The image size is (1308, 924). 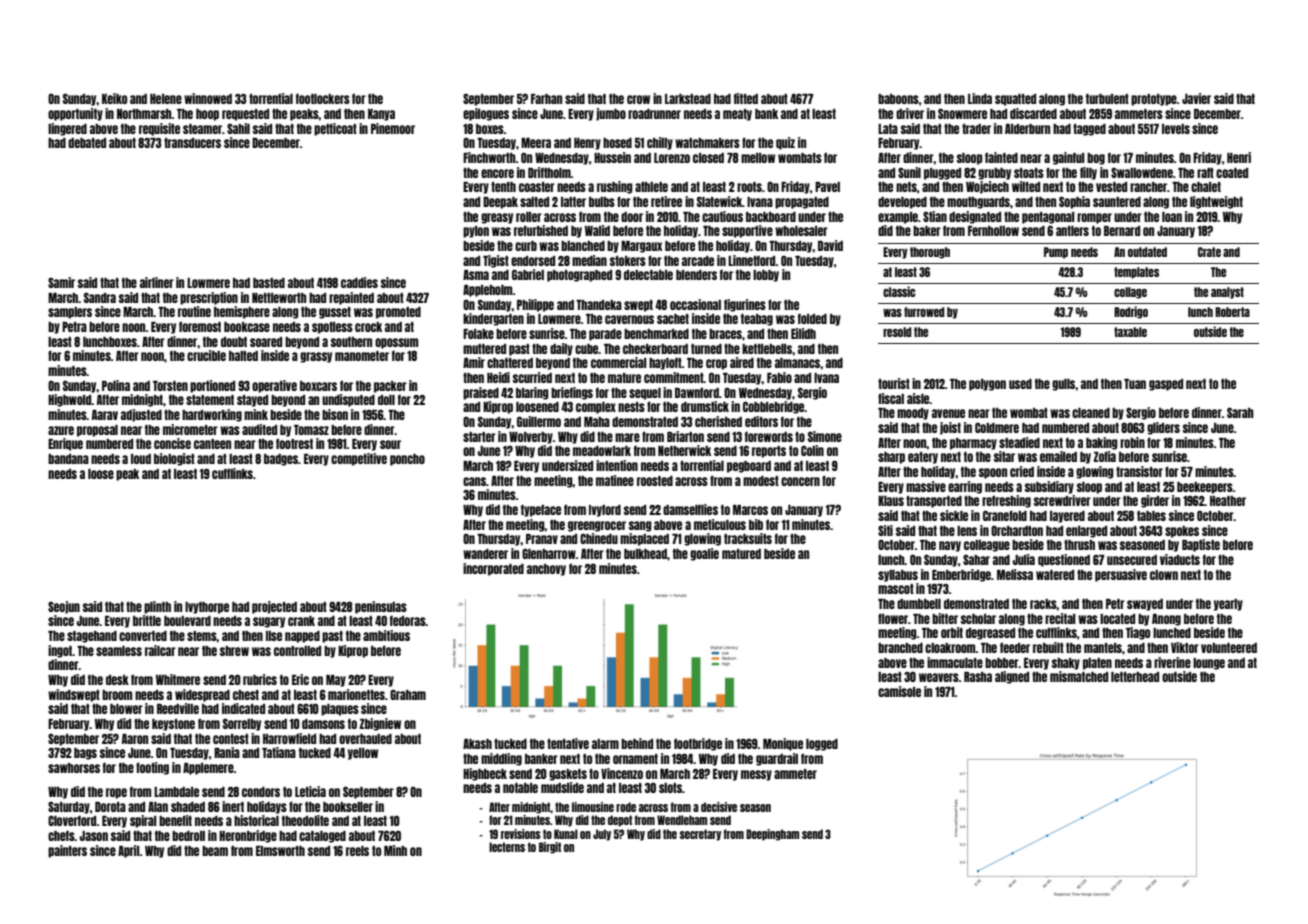 I want to click on reels, so click(x=357, y=851).
